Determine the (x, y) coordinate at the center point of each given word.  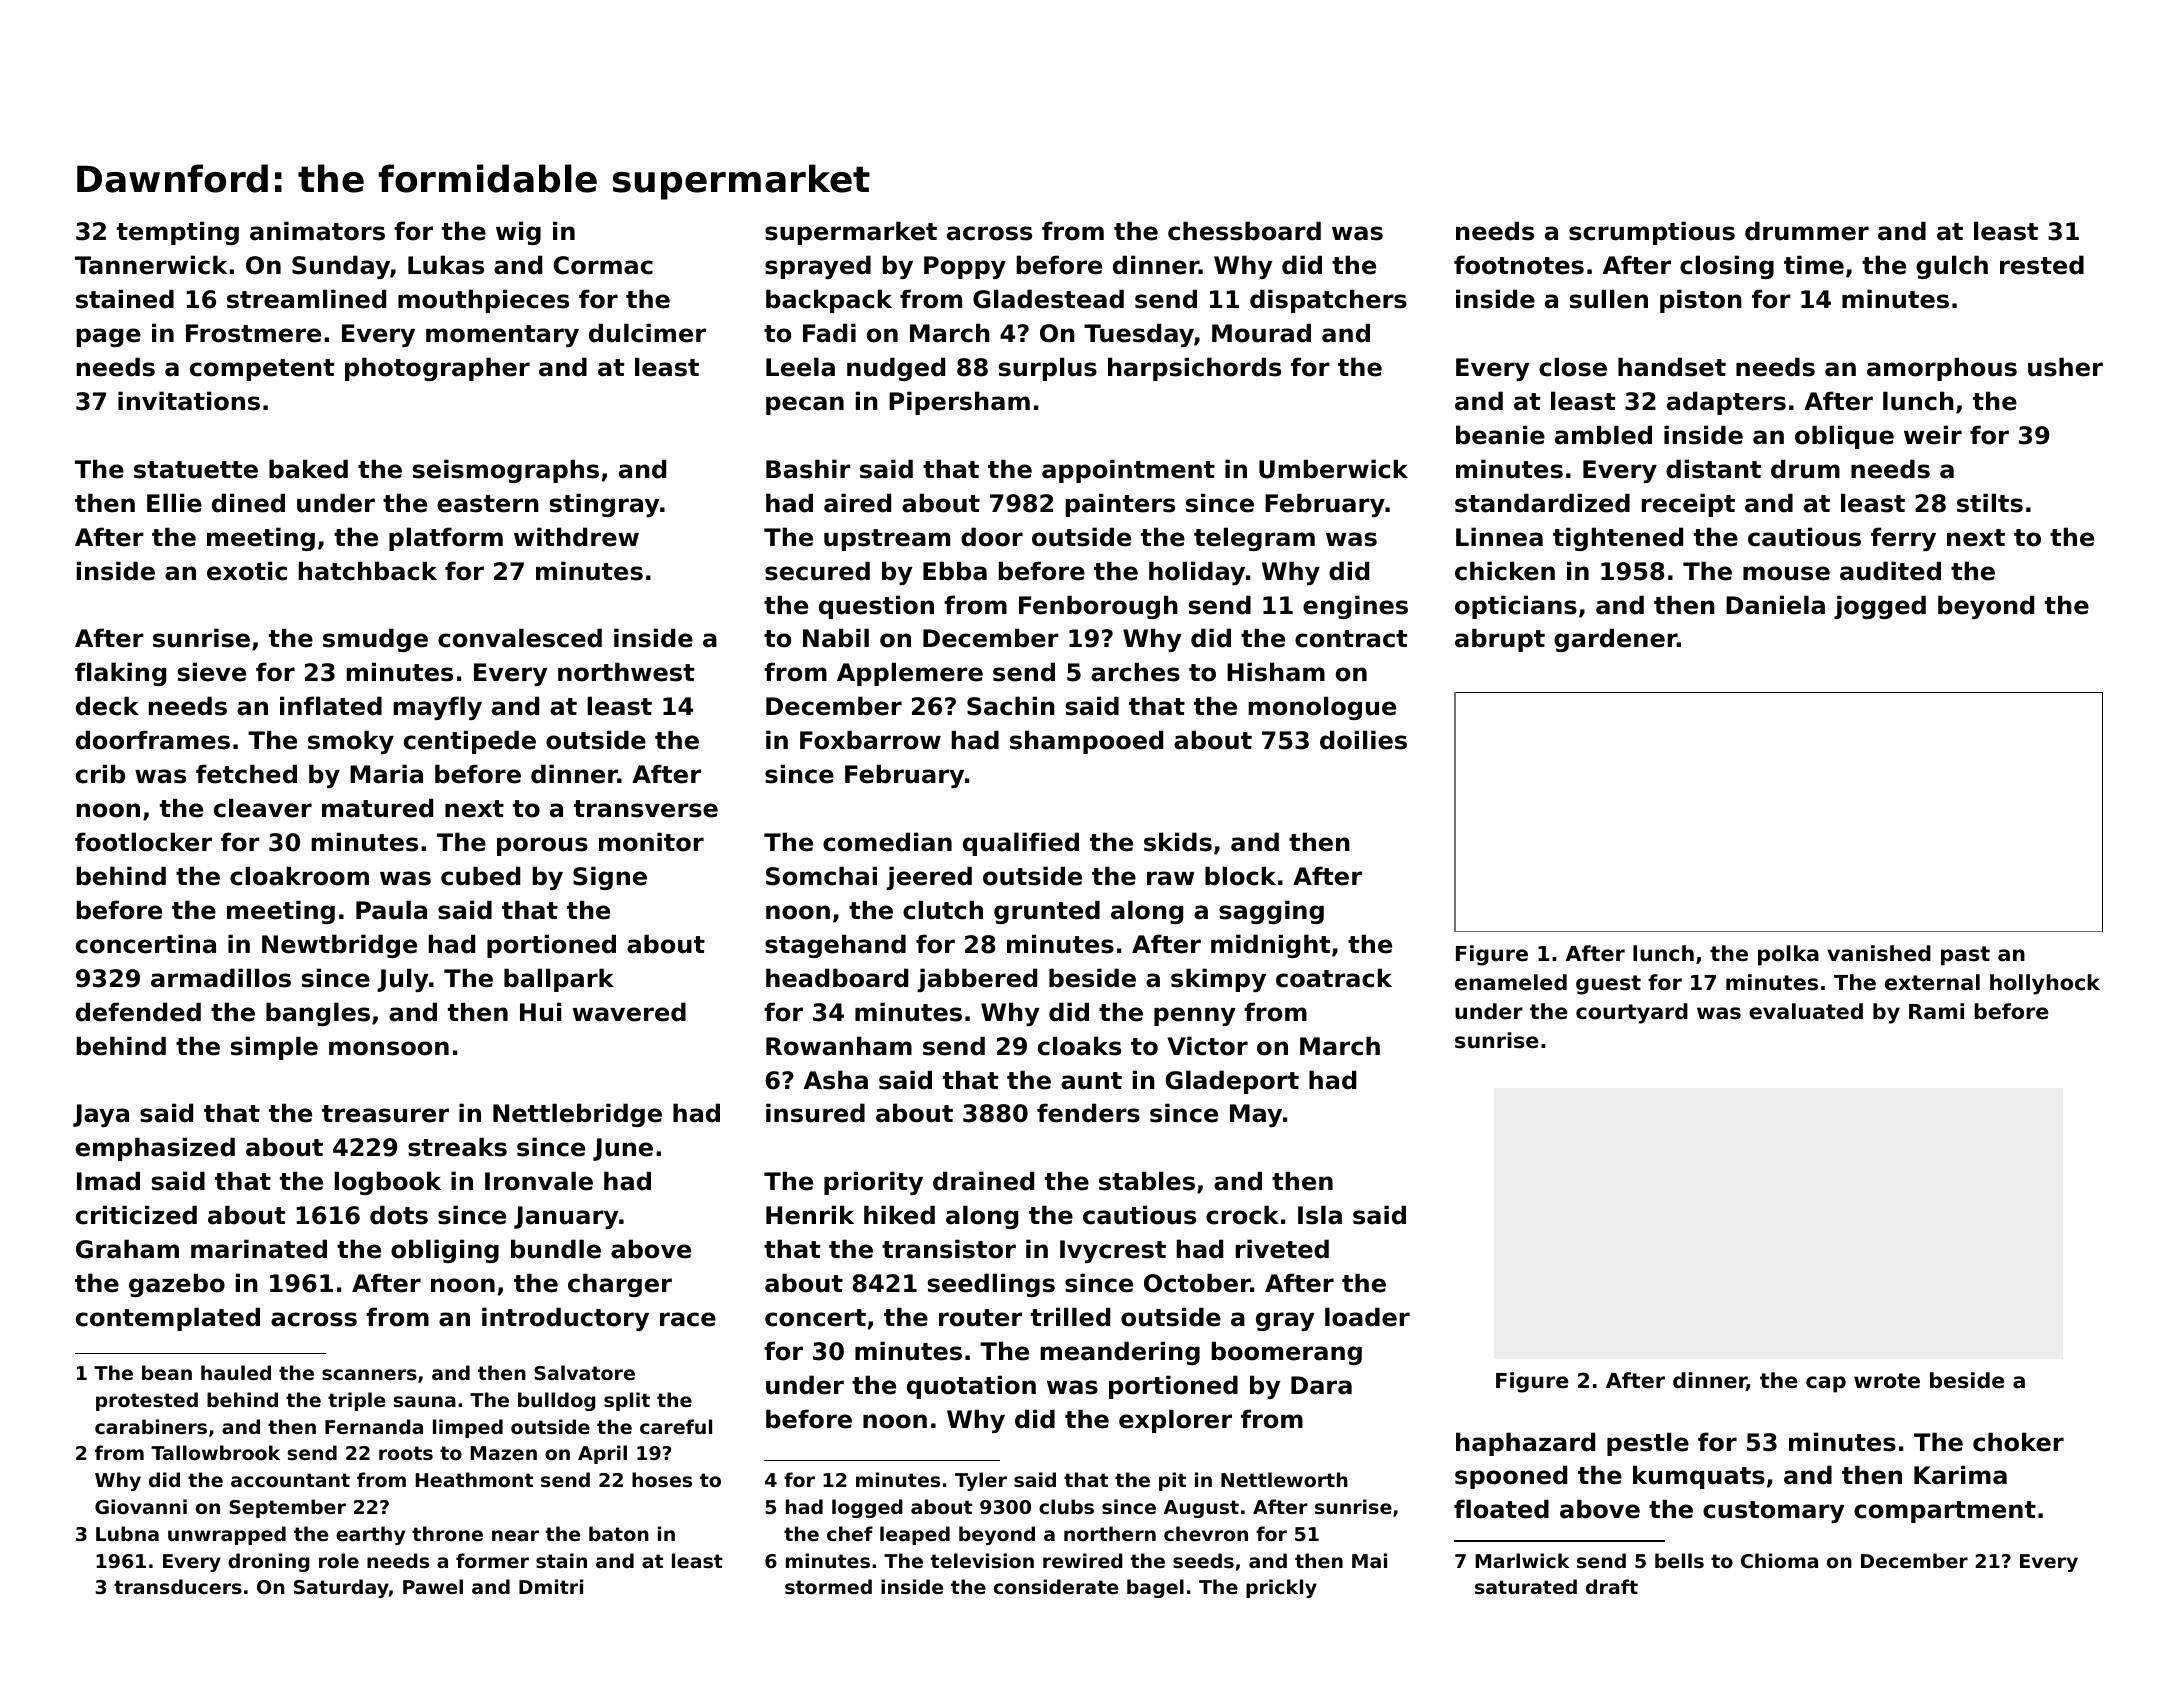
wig (518, 233)
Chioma (1779, 1560)
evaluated (1806, 1011)
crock (1242, 1215)
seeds (1203, 1560)
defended (138, 1012)
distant (1713, 469)
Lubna (127, 1533)
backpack (829, 301)
